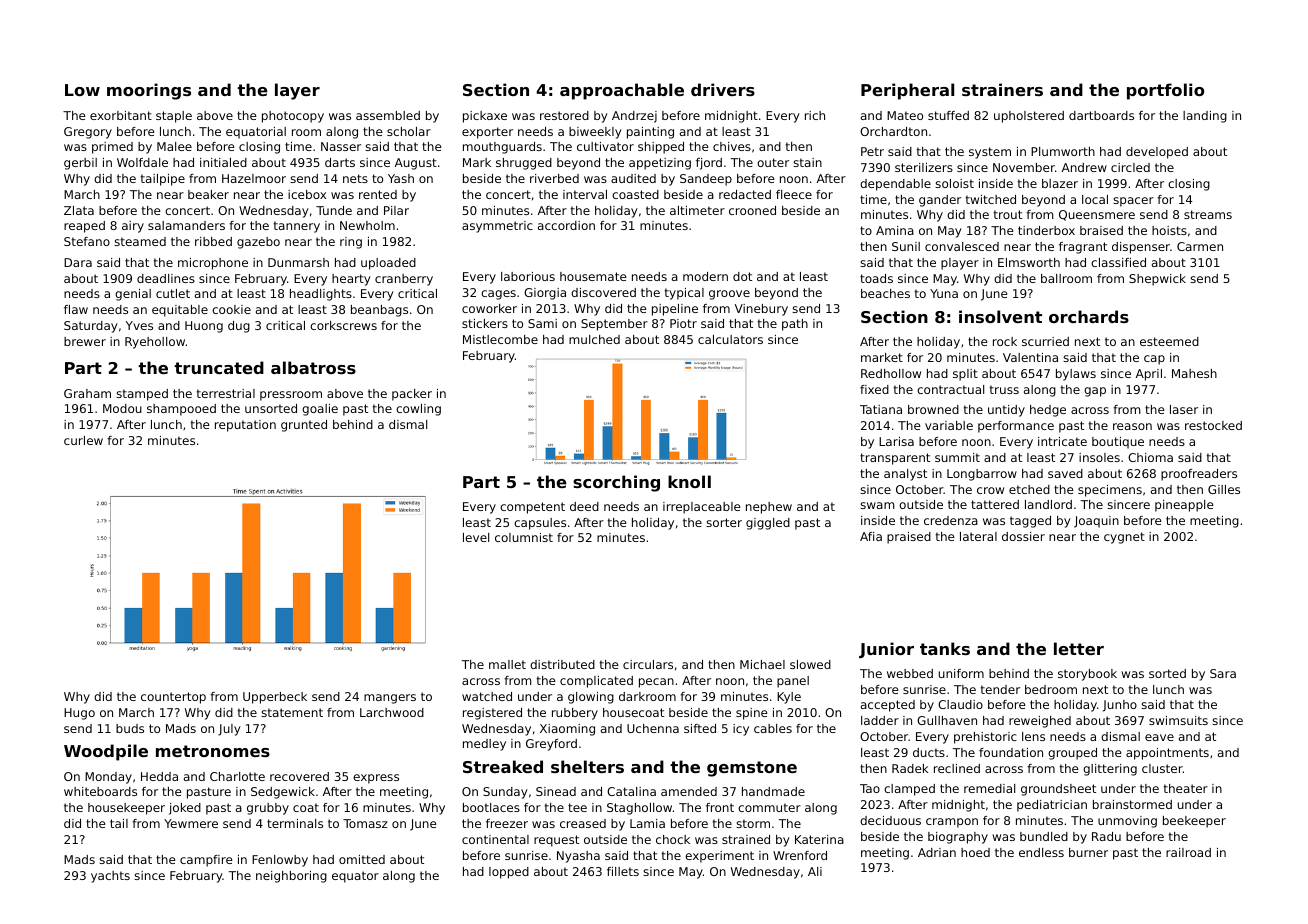 The image size is (1308, 924). Describe the element at coordinates (1223, 673) in the page. I see `Sara` at that location.
